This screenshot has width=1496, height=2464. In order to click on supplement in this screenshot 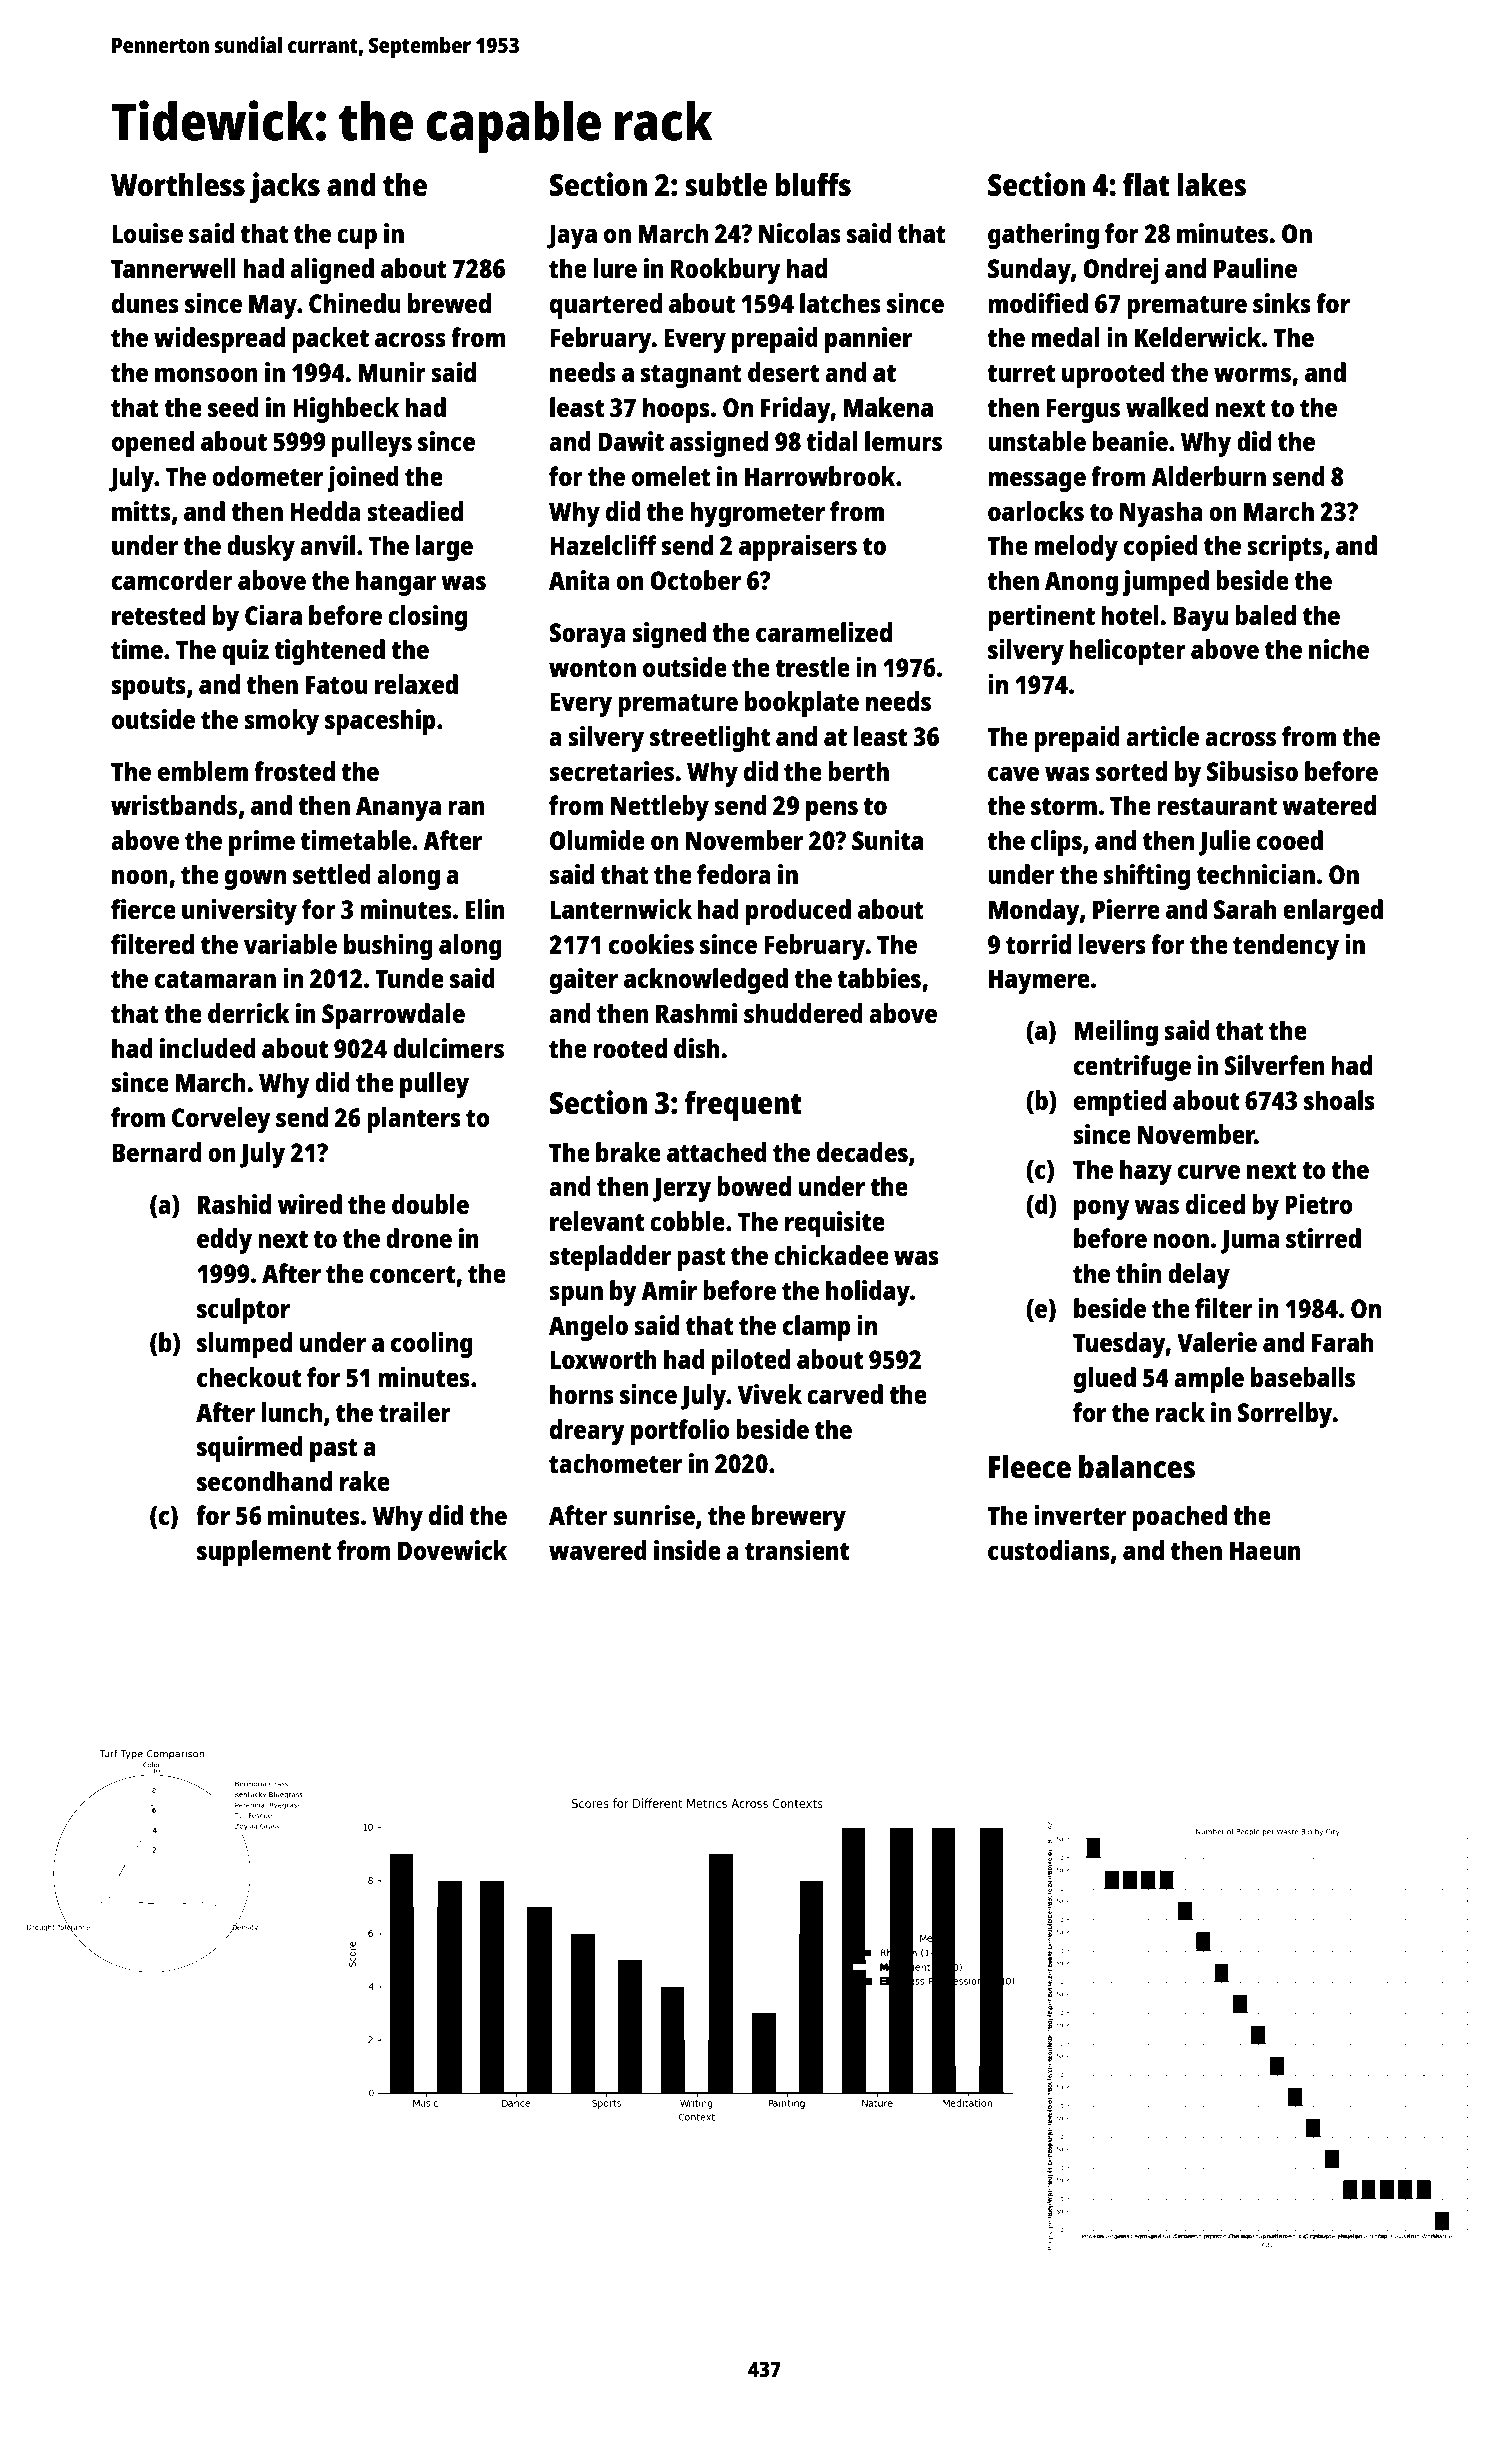, I will do `click(264, 1553)`.
